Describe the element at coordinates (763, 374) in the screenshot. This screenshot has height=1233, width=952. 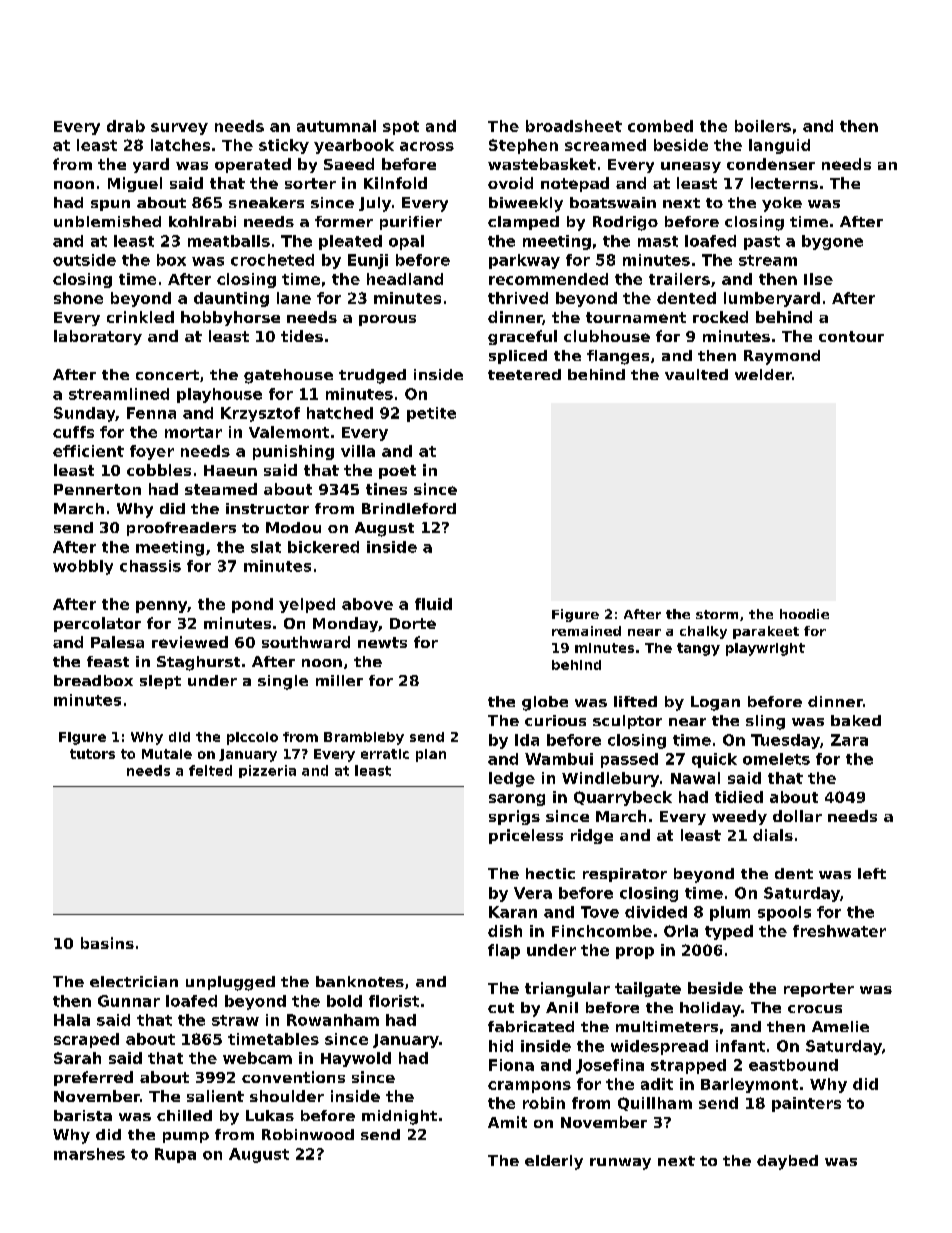
I see `welder` at that location.
